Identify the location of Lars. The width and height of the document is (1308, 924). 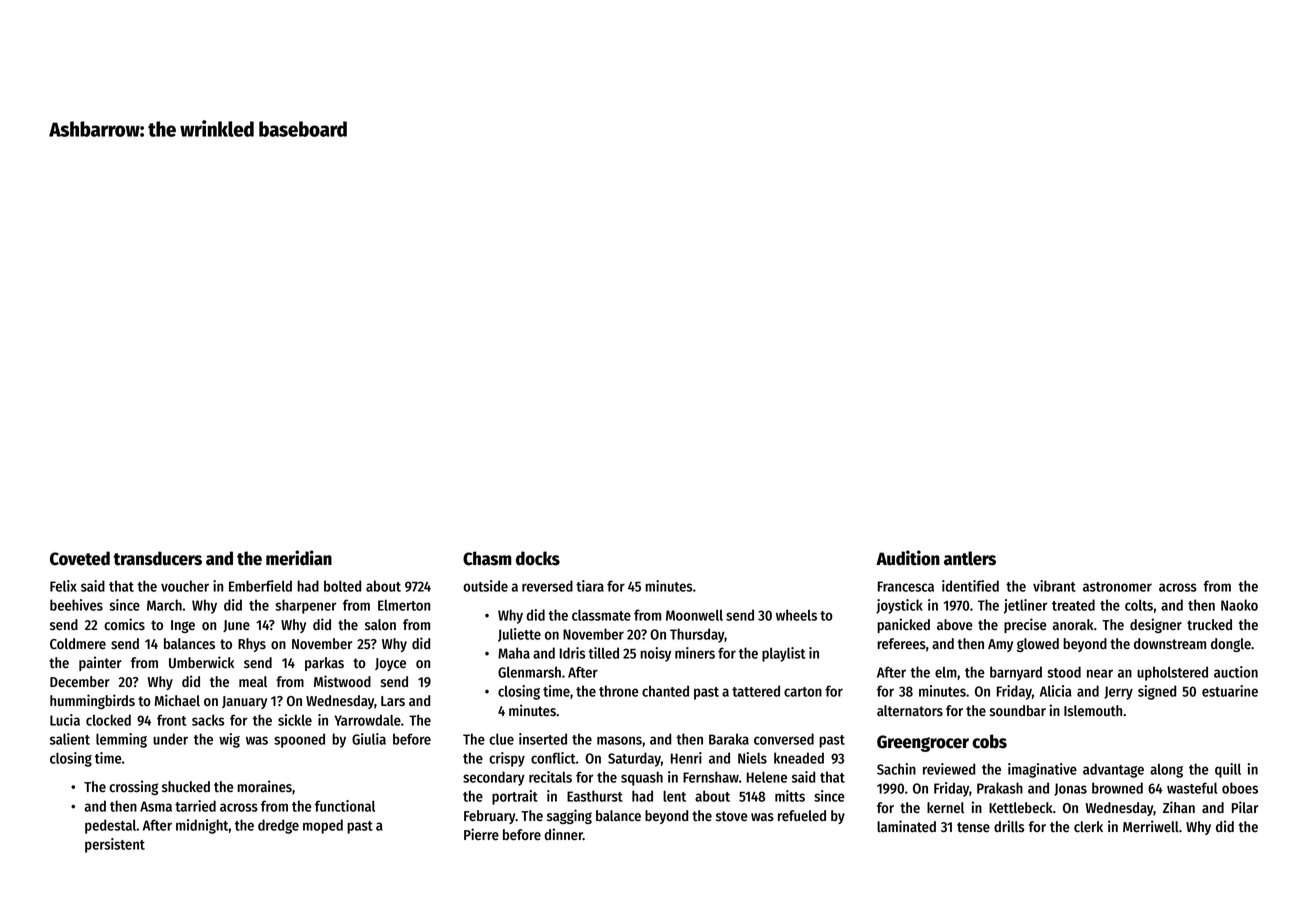
(393, 701).
